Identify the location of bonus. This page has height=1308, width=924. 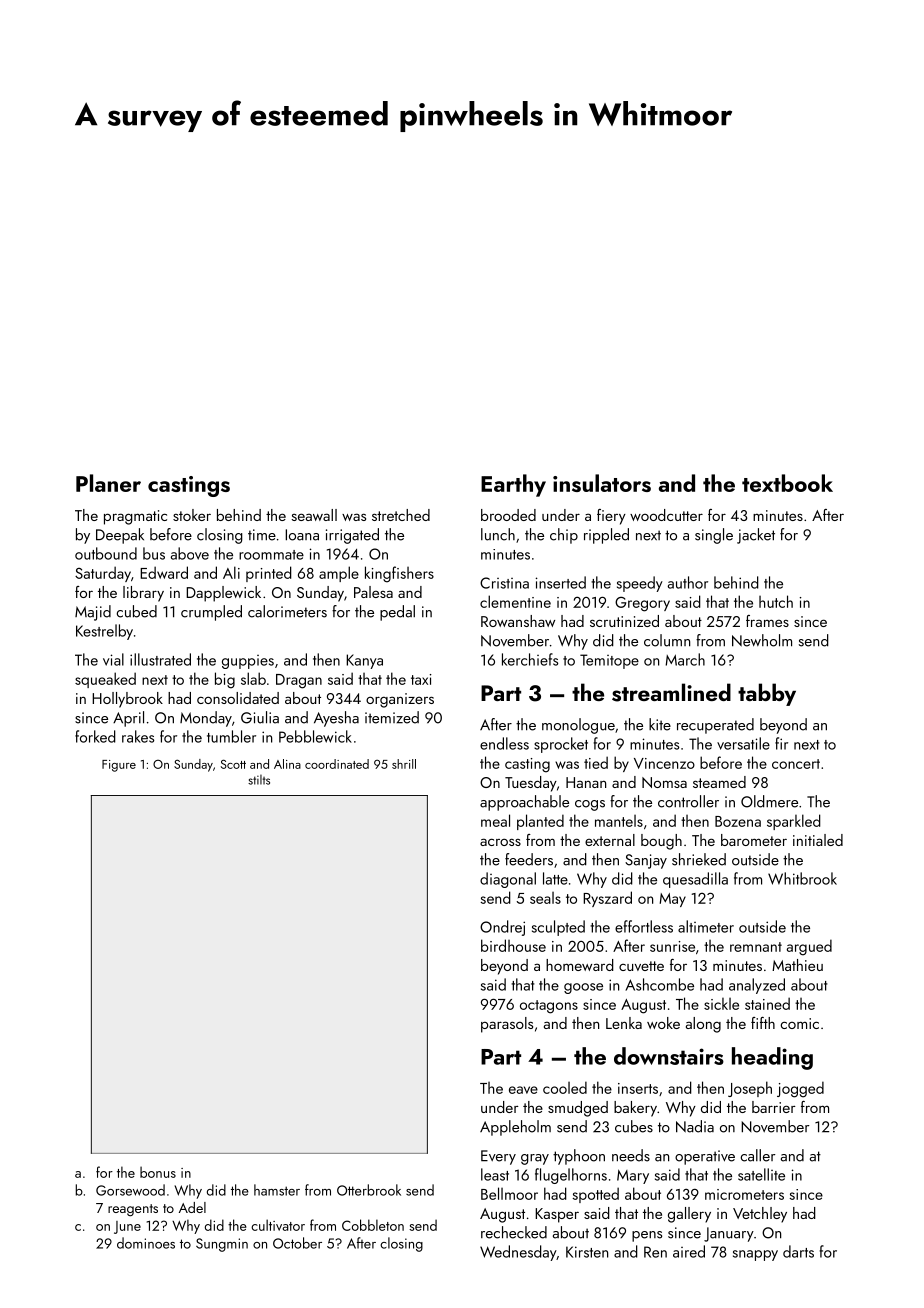
(158, 1172).
